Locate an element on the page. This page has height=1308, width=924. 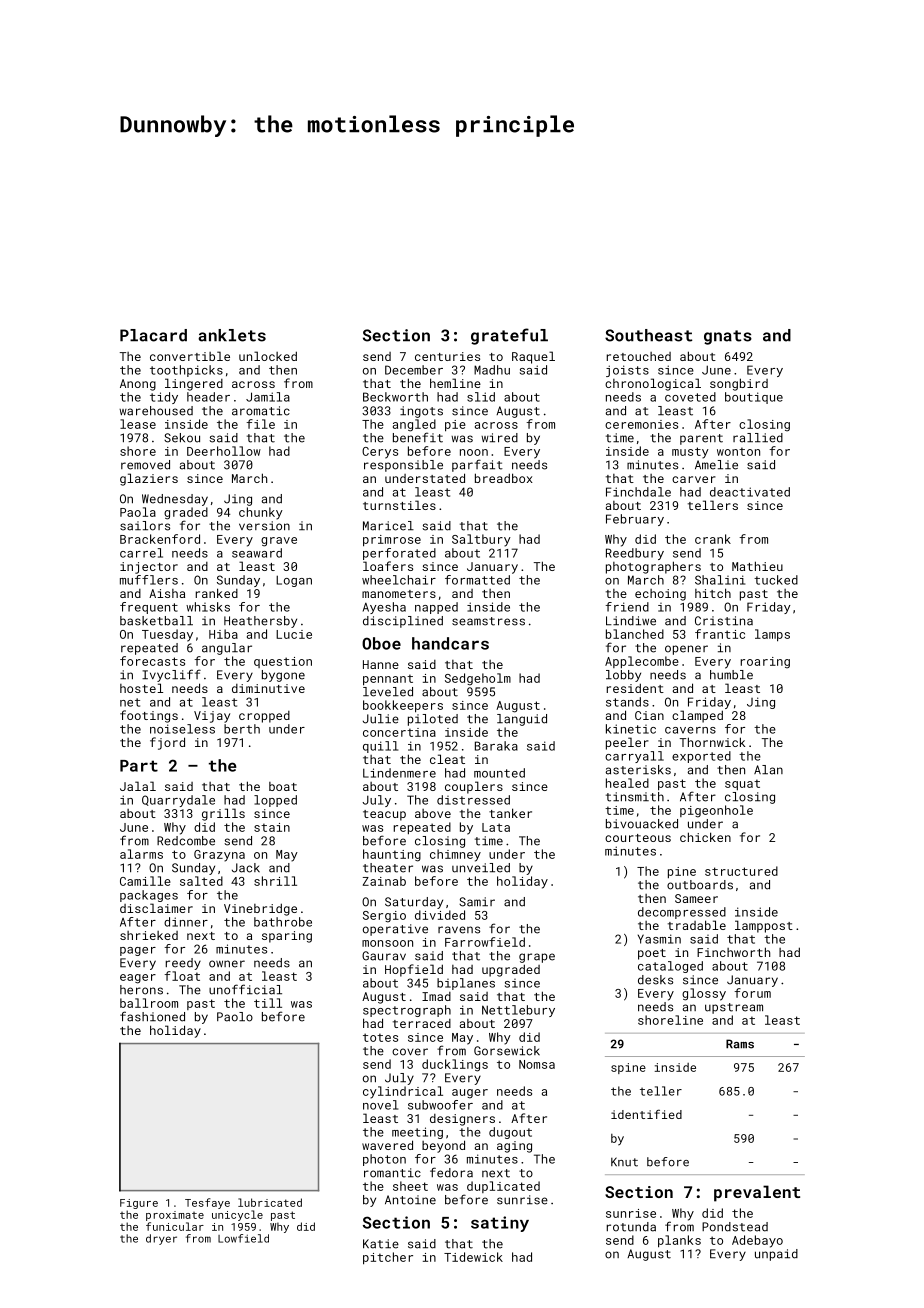
Adebayo is located at coordinates (757, 1241).
